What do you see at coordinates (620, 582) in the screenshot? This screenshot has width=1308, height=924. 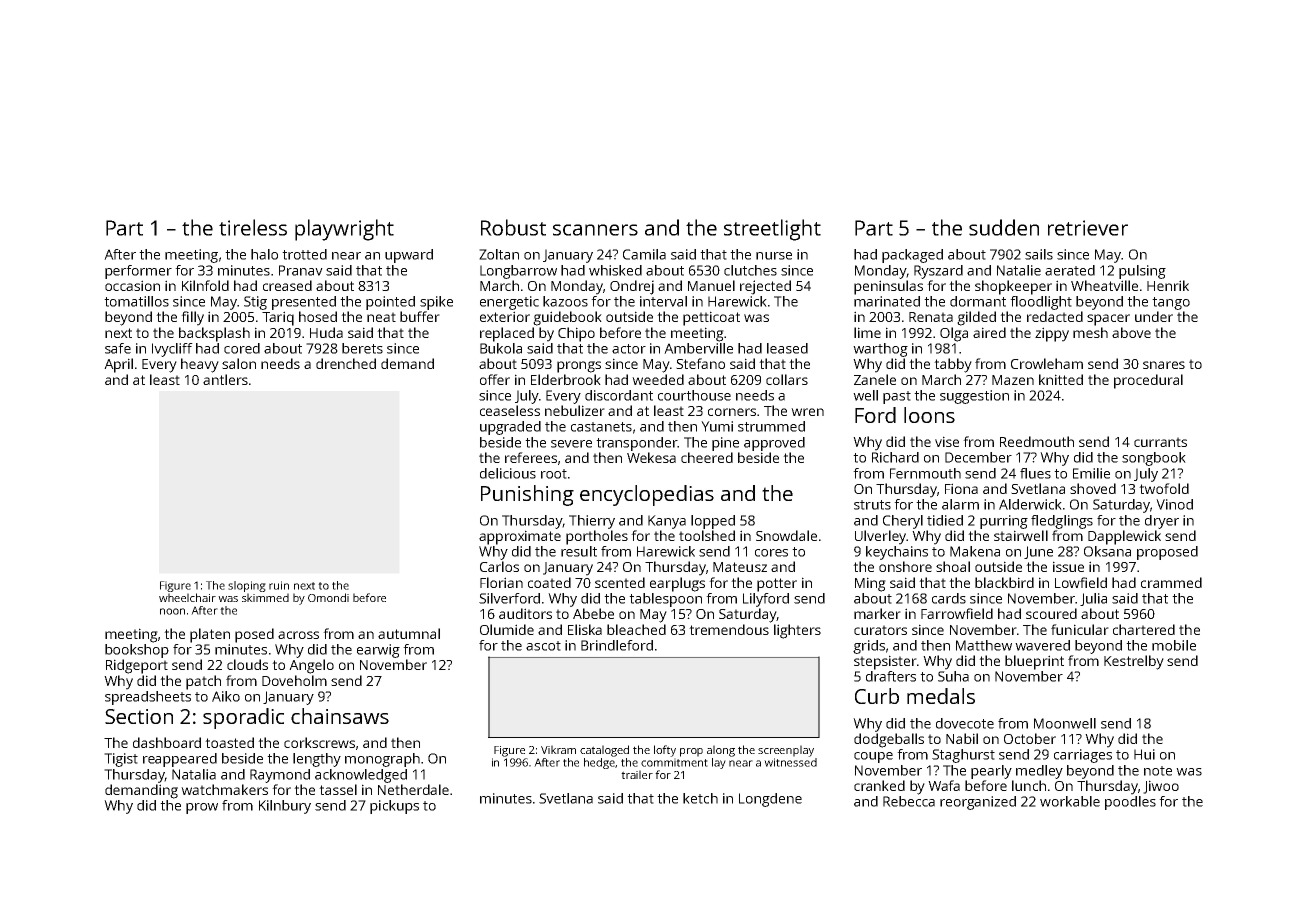 I see `scented` at bounding box center [620, 582].
